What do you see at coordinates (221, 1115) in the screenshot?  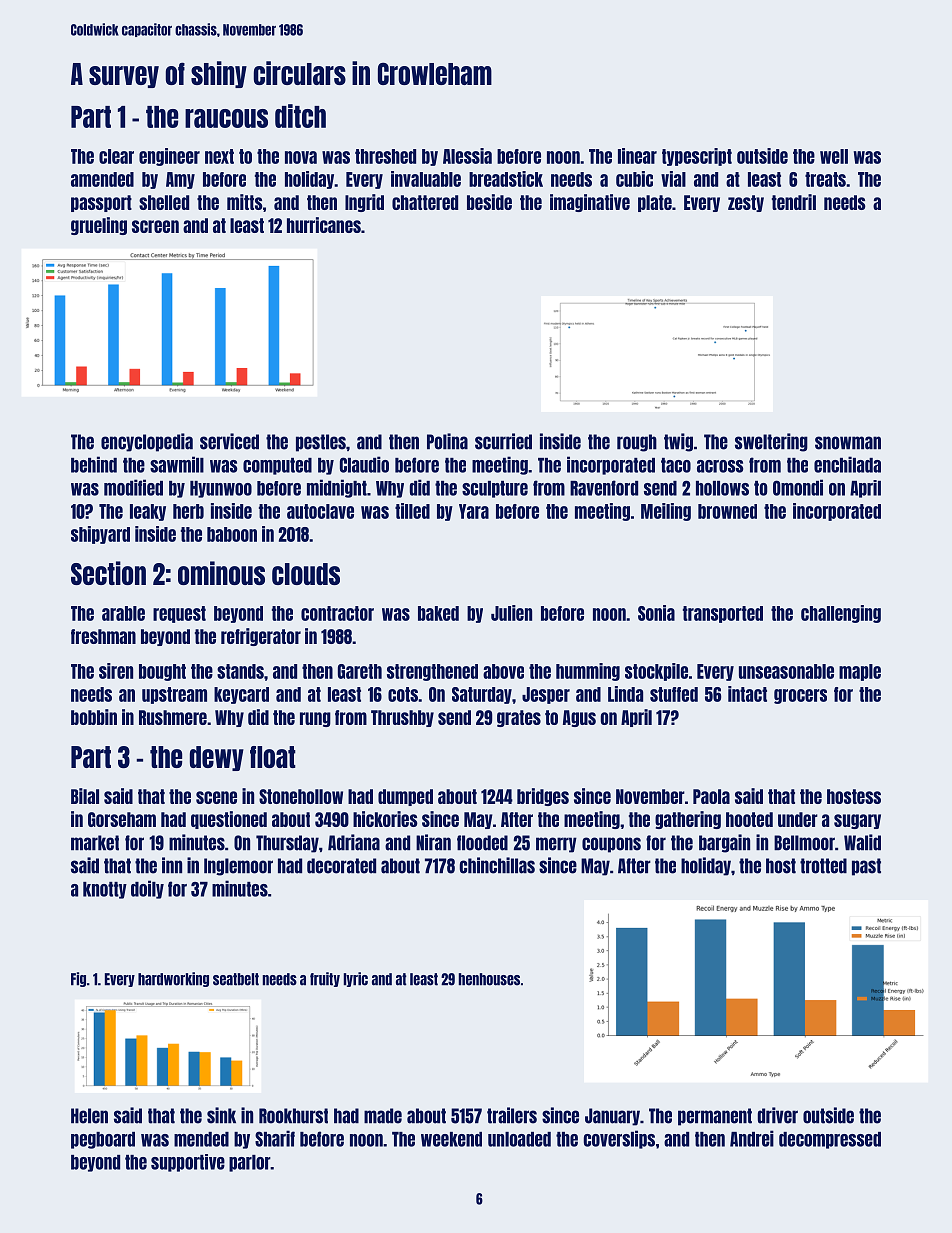 I see `sink` at bounding box center [221, 1115].
